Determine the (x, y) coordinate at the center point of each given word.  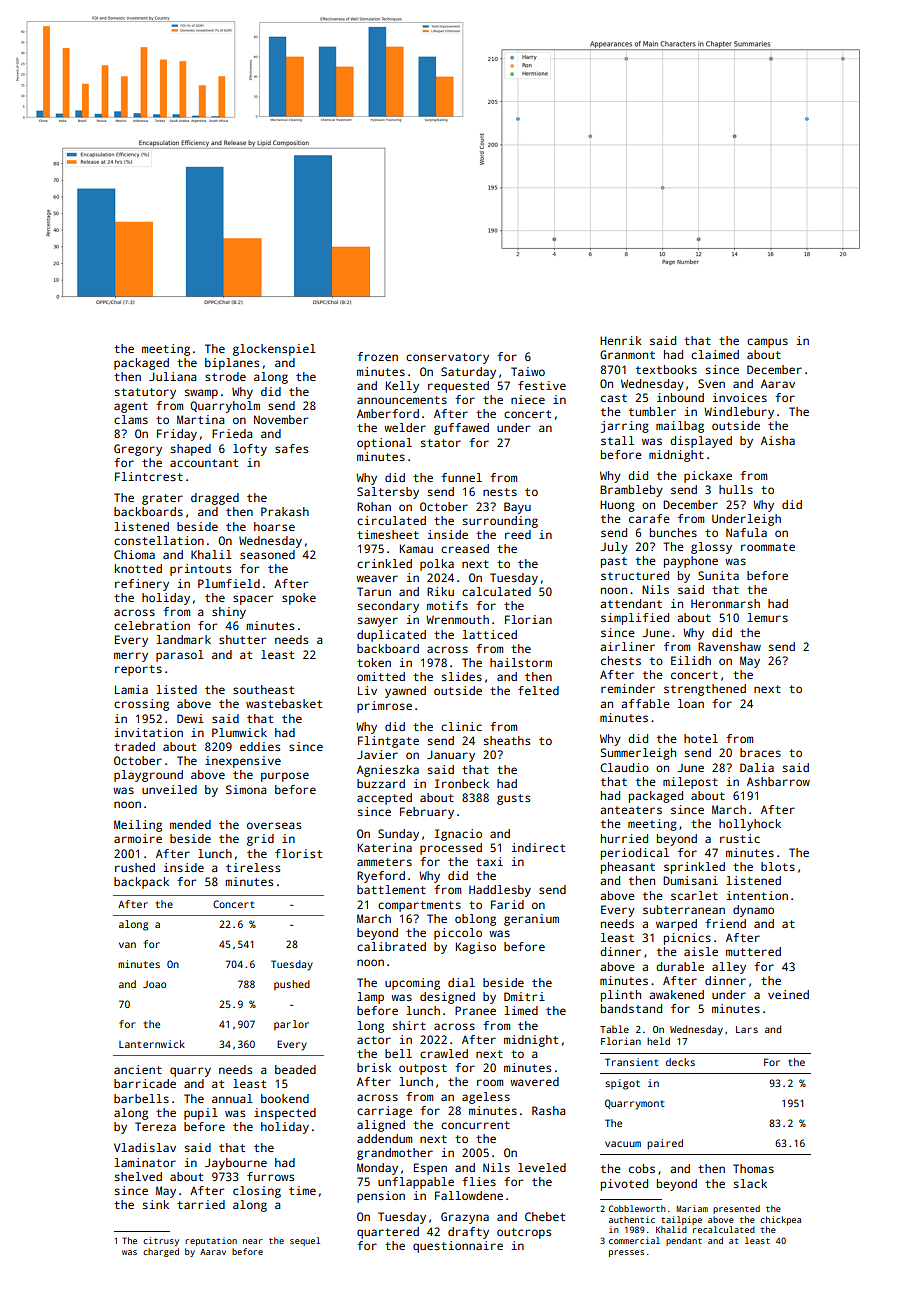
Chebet (545, 1216)
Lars (747, 1029)
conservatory (447, 358)
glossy (711, 548)
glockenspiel (274, 350)
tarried (201, 1204)
